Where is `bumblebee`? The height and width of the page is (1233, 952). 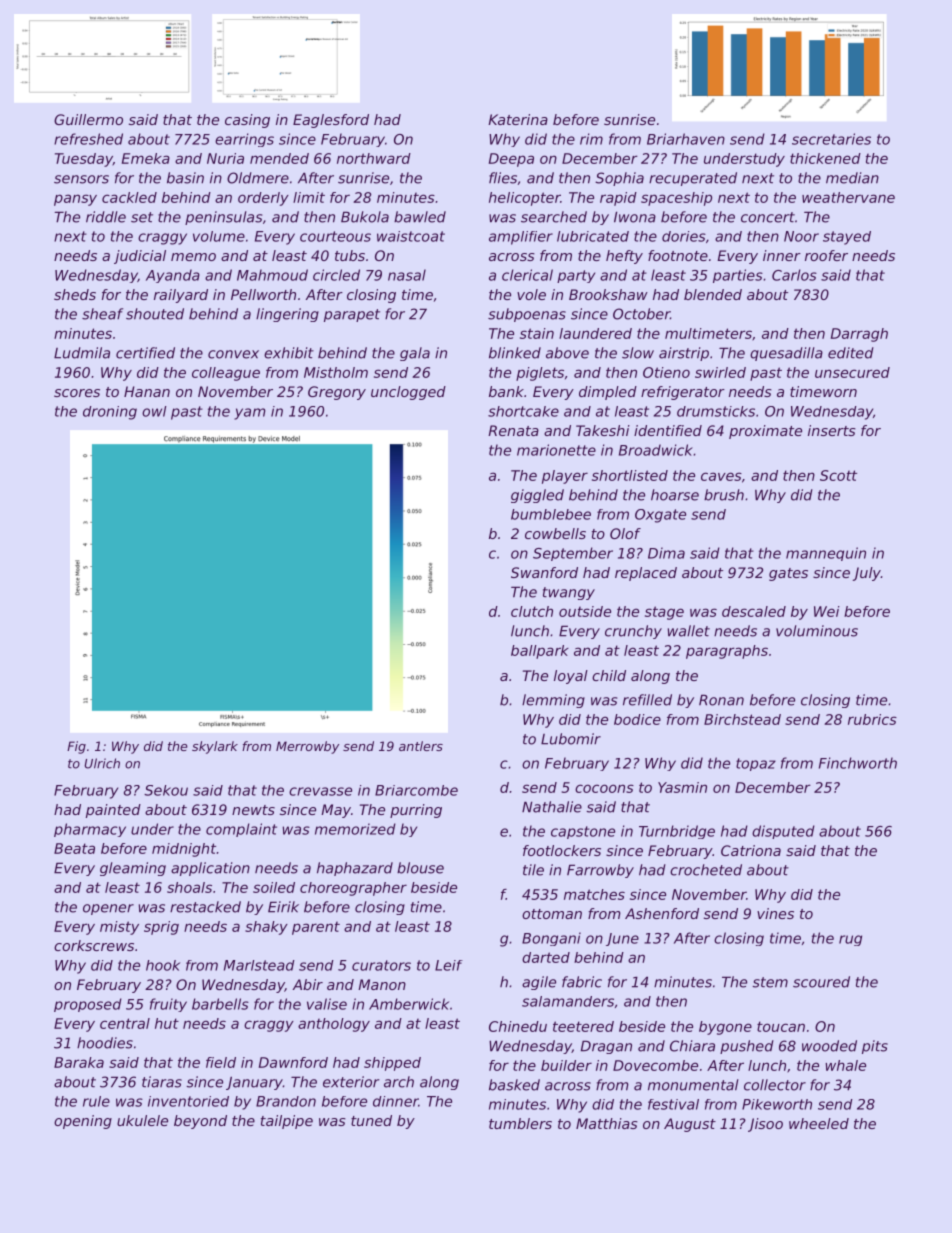
bumblebee is located at coordinates (551, 514).
